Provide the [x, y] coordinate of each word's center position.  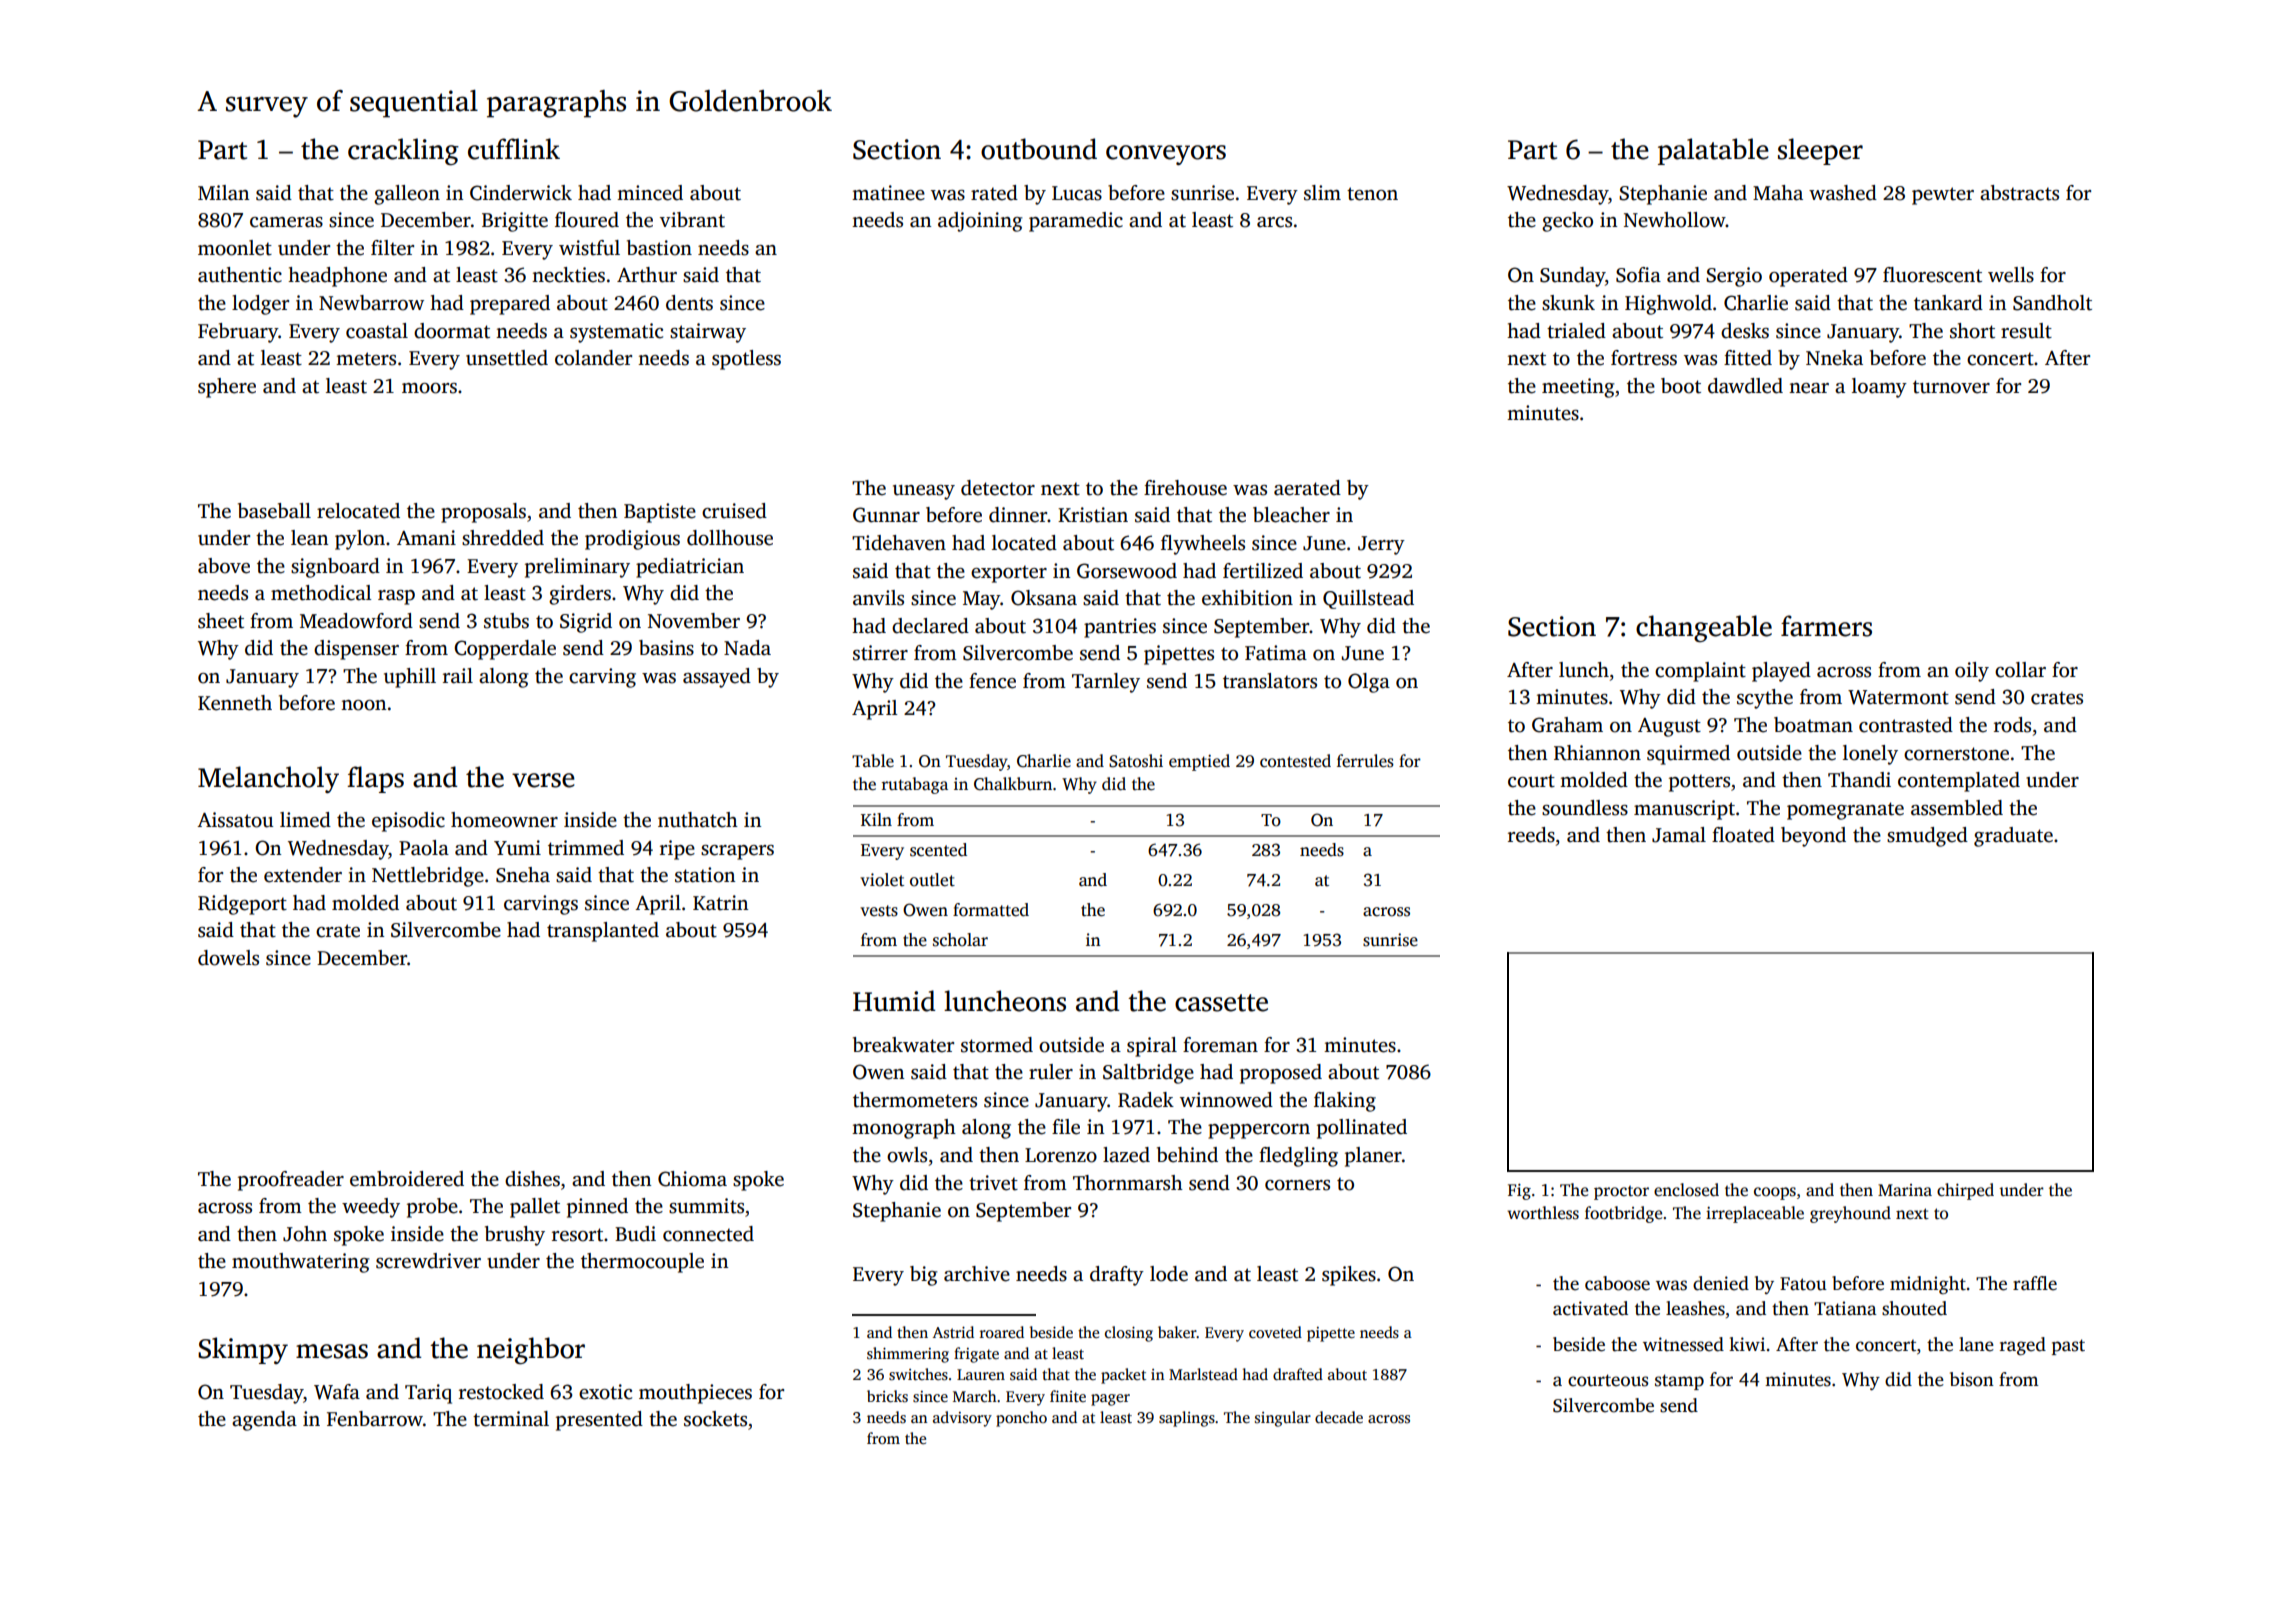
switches [918, 1374]
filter [392, 248]
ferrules [1365, 761]
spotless [746, 360]
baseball [274, 511]
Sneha [523, 875]
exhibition [1247, 598]
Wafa [337, 1392]
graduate [2013, 837]
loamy [1879, 388]
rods [2012, 725]
